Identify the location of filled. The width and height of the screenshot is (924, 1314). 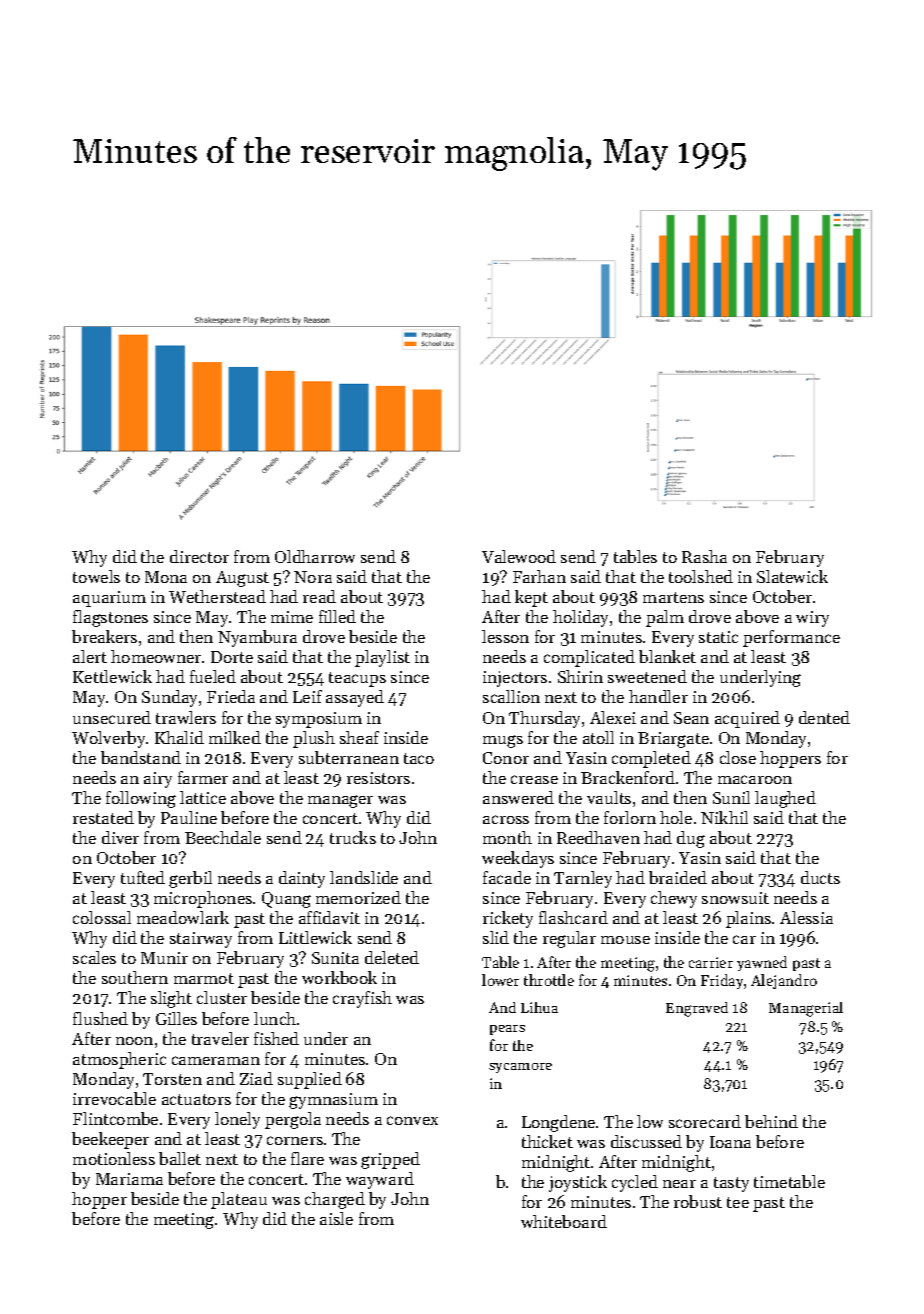
(337, 616).
